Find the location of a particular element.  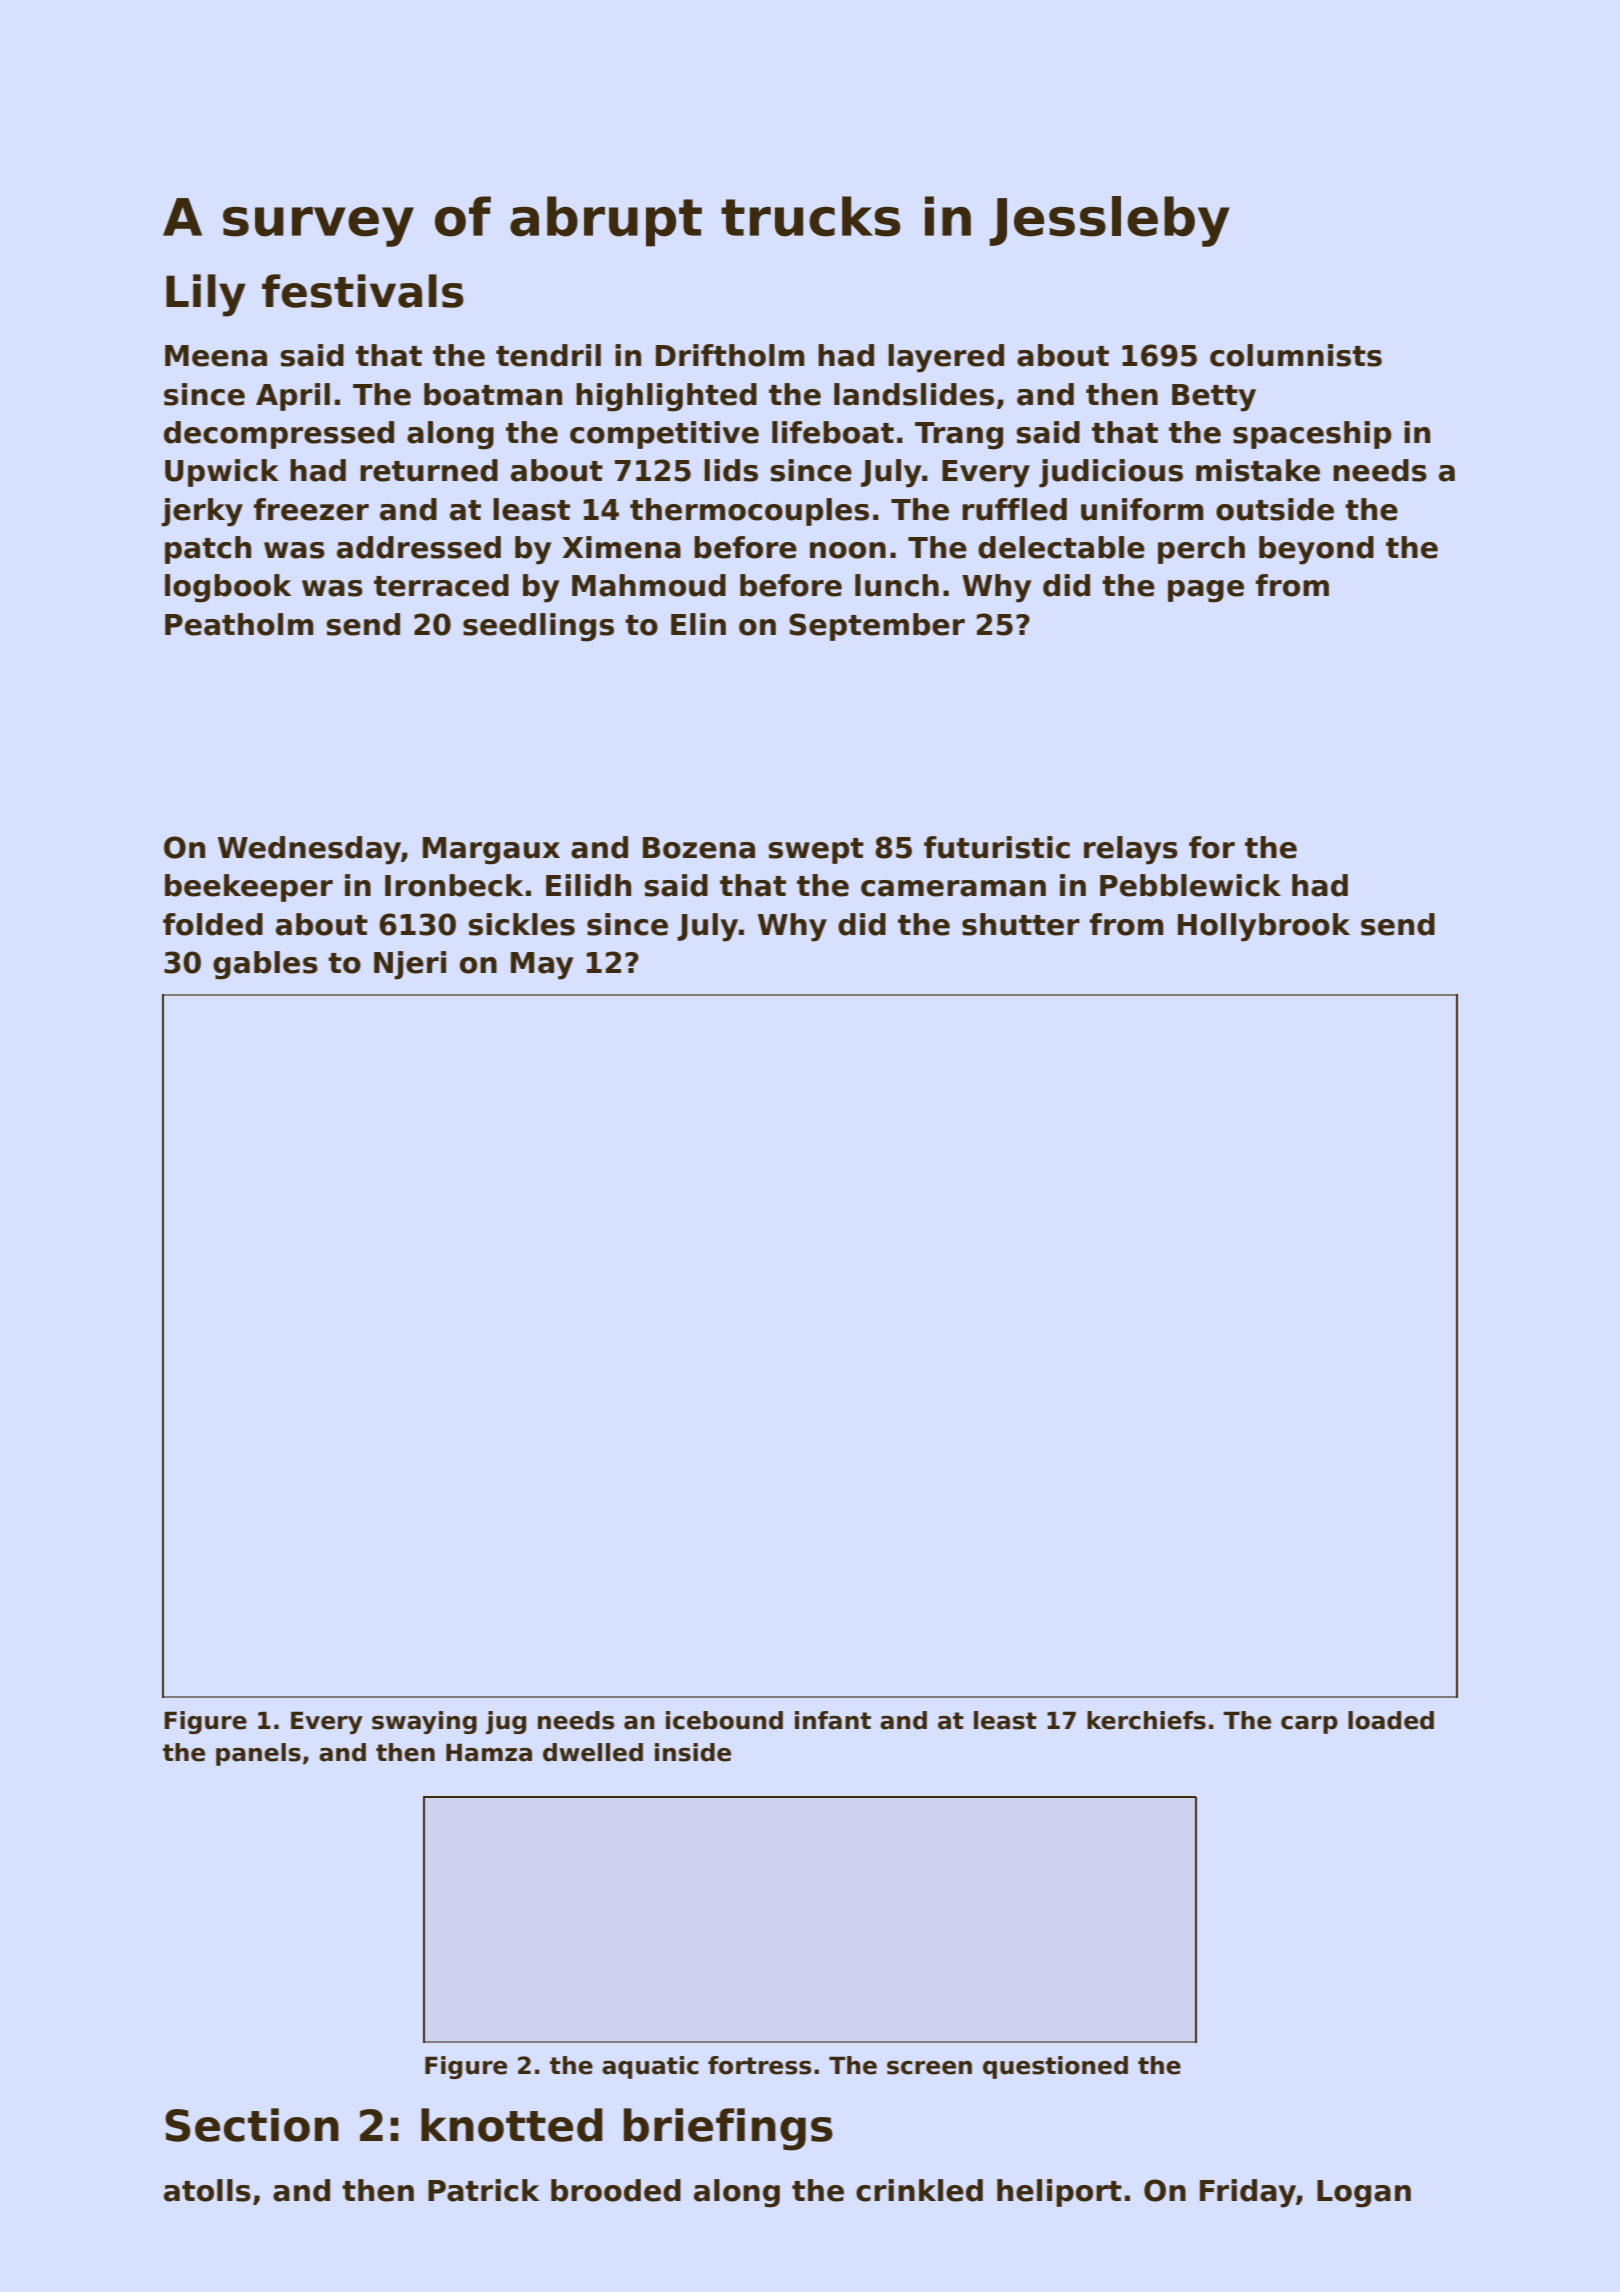

columnists is located at coordinates (1296, 355).
